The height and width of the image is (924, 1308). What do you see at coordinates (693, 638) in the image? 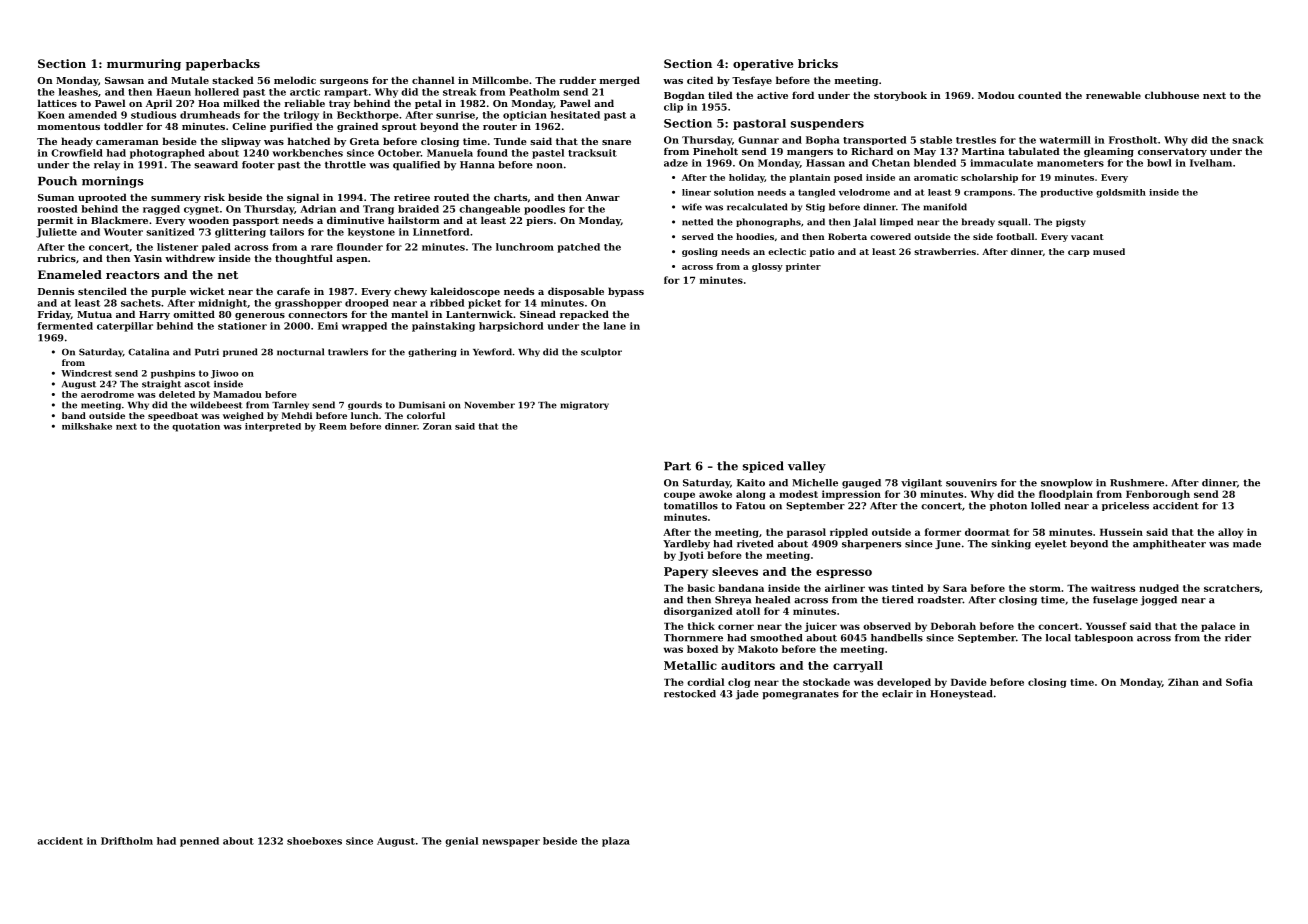
I see `Thornmere` at bounding box center [693, 638].
